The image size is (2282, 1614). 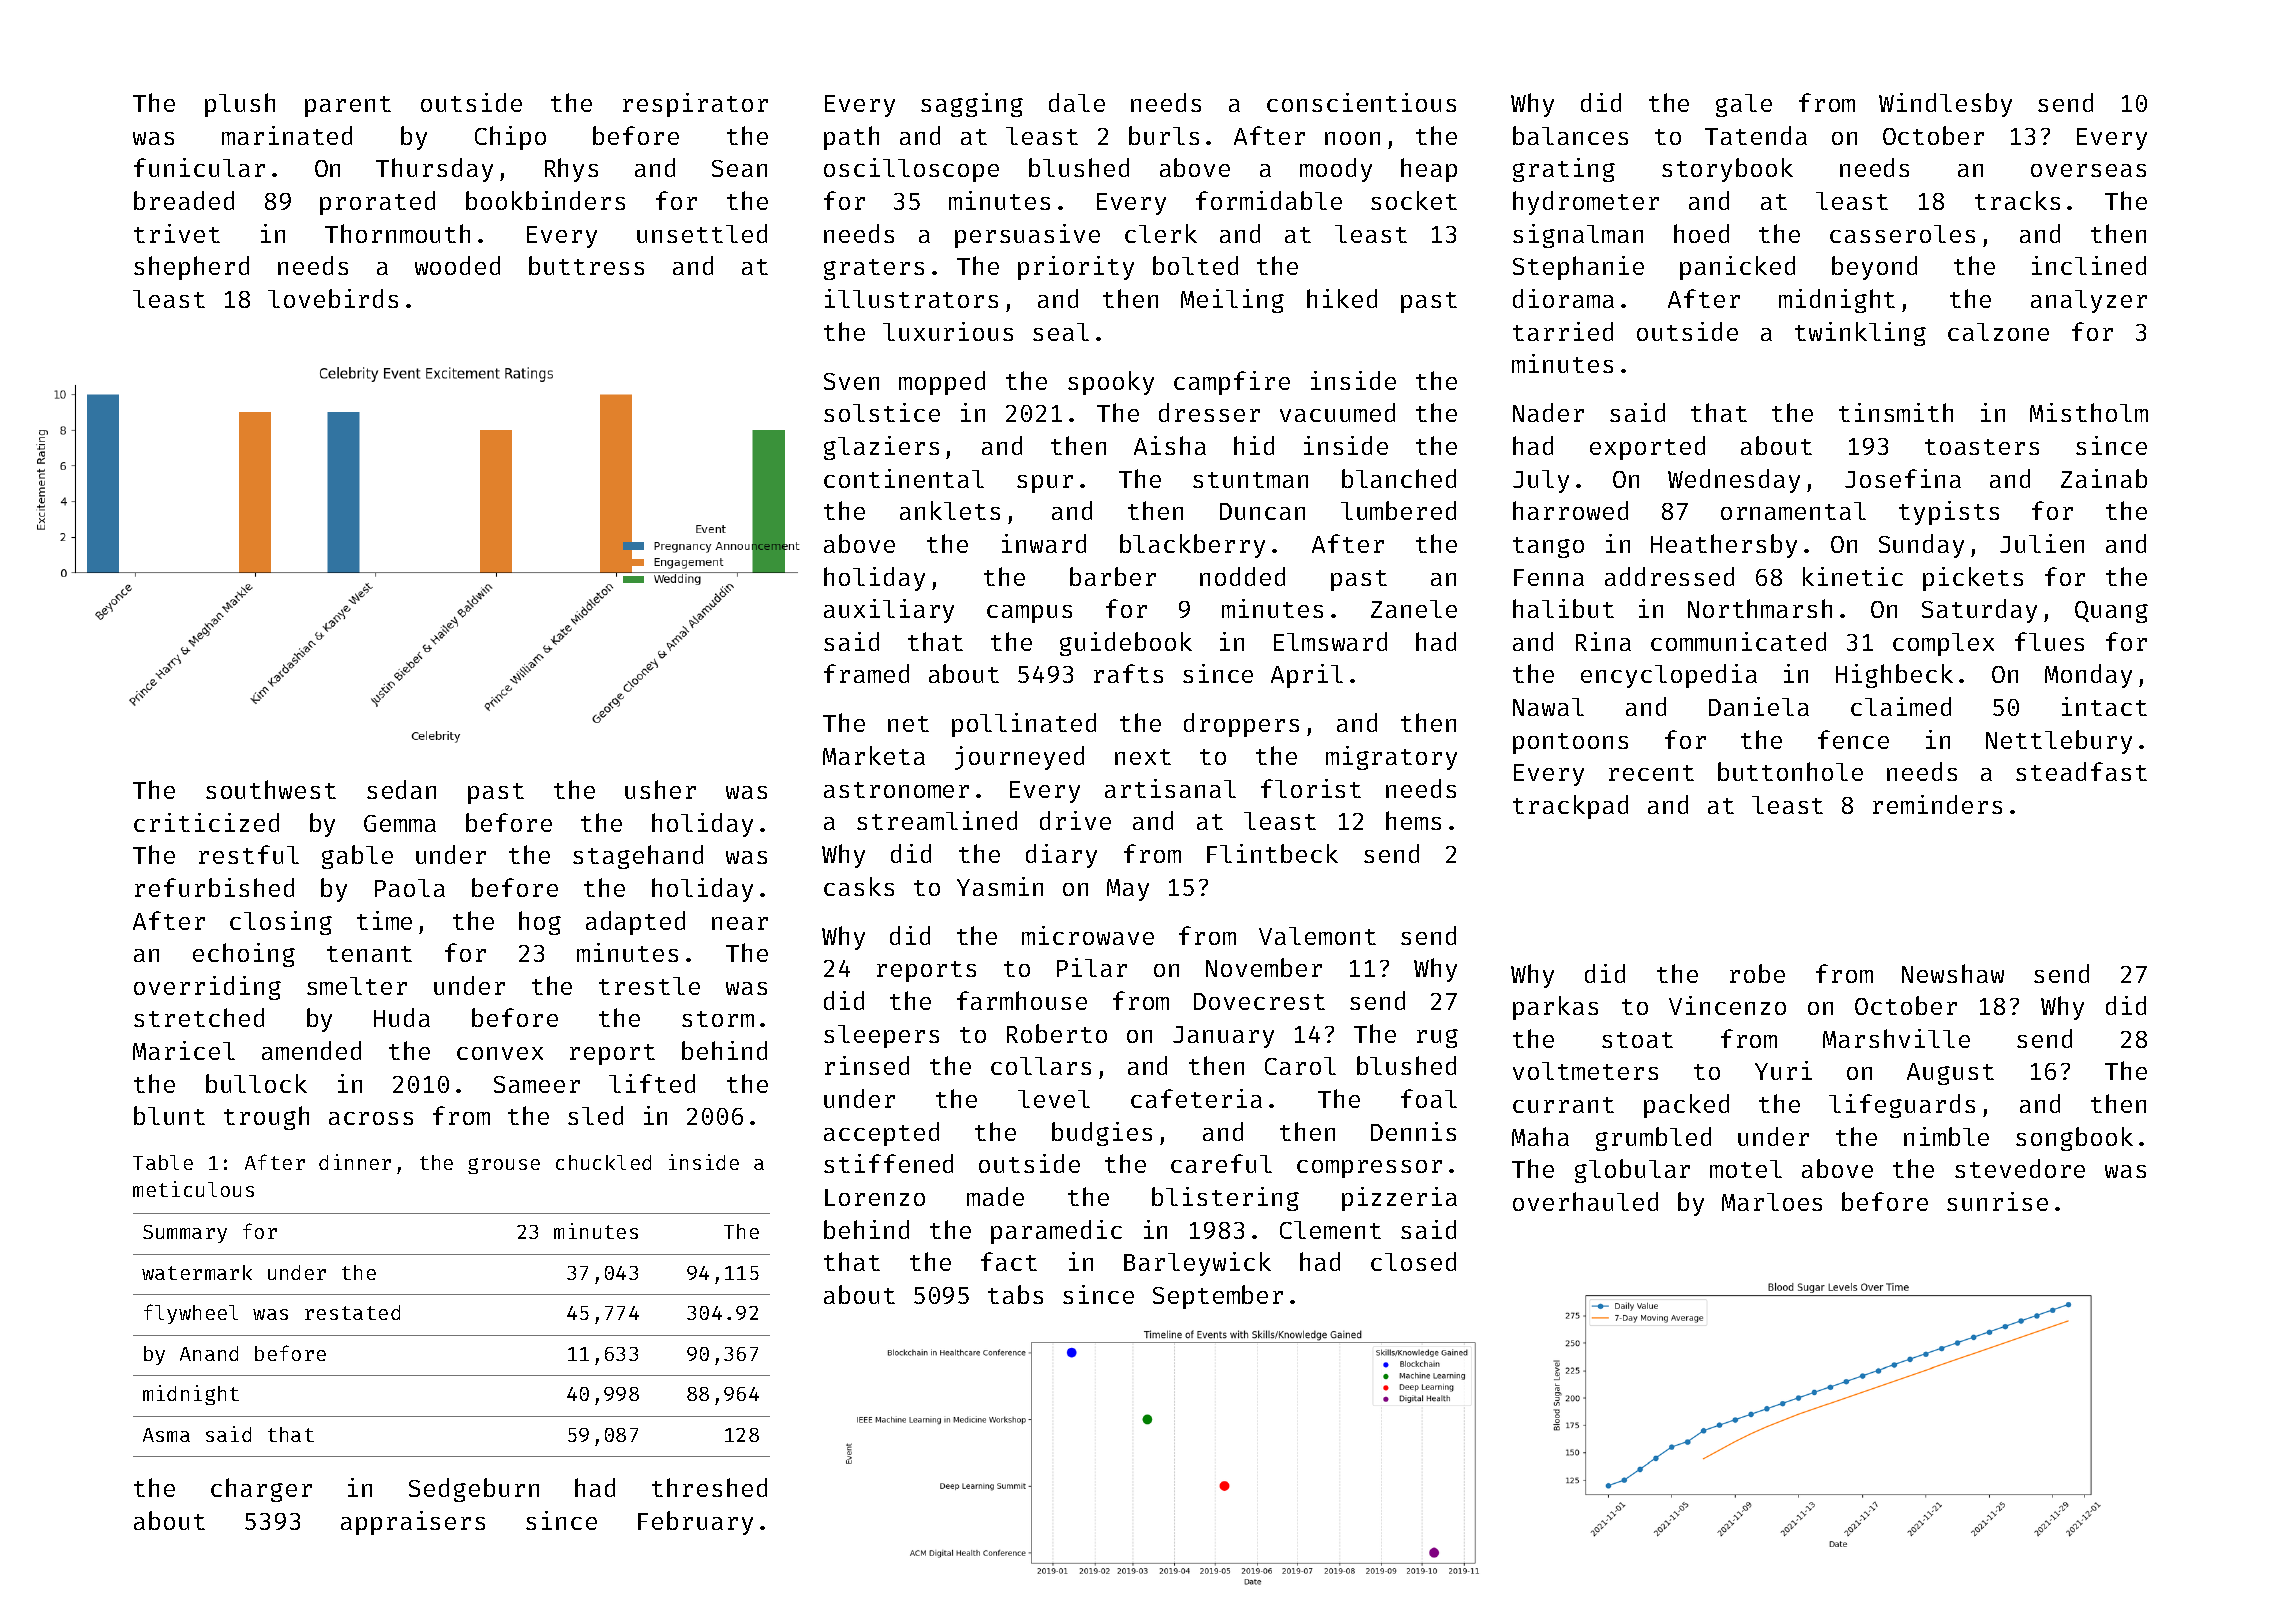 What do you see at coordinates (377, 203) in the screenshot?
I see `prorated` at bounding box center [377, 203].
